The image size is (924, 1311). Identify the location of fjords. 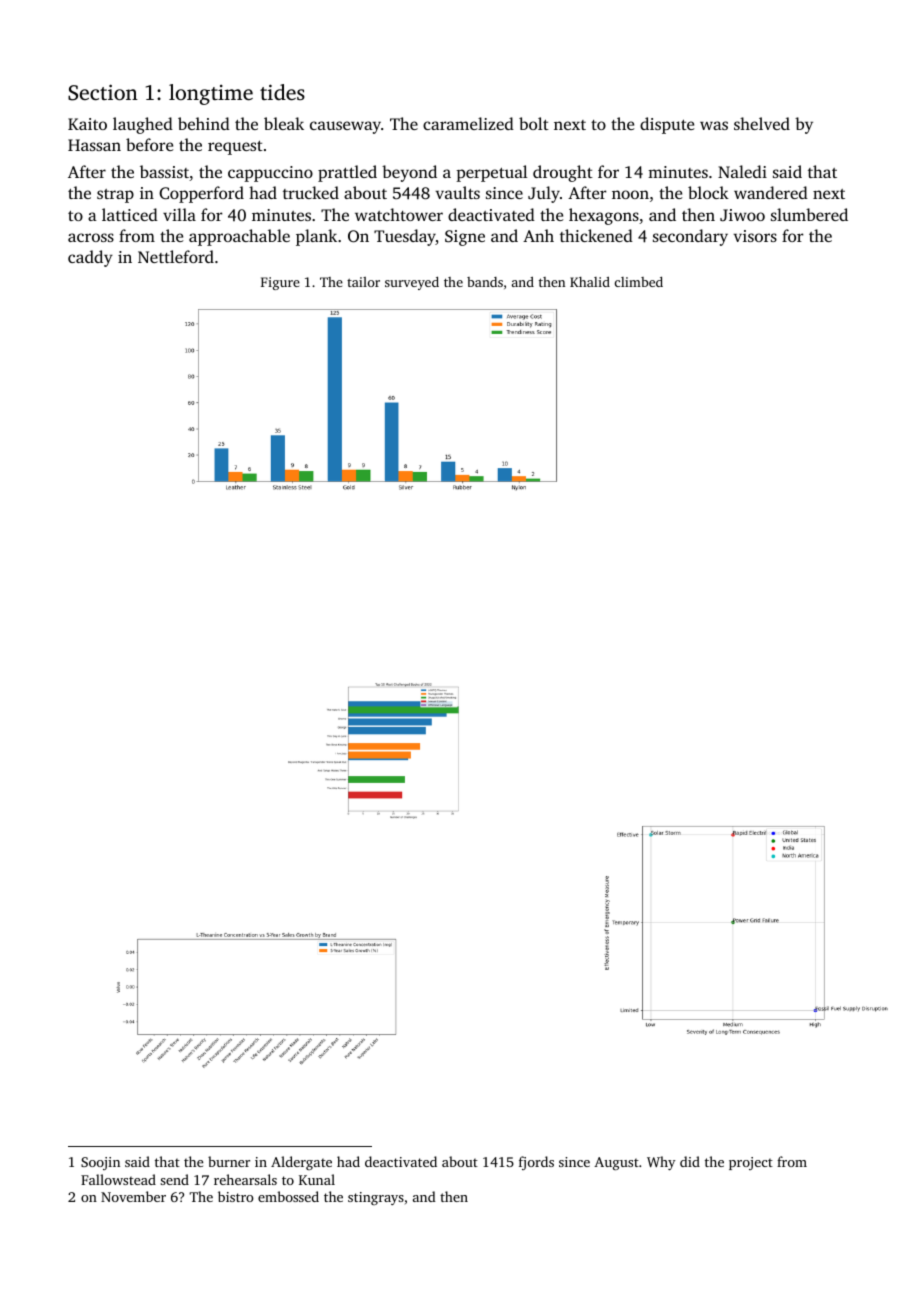
(536, 1163).
